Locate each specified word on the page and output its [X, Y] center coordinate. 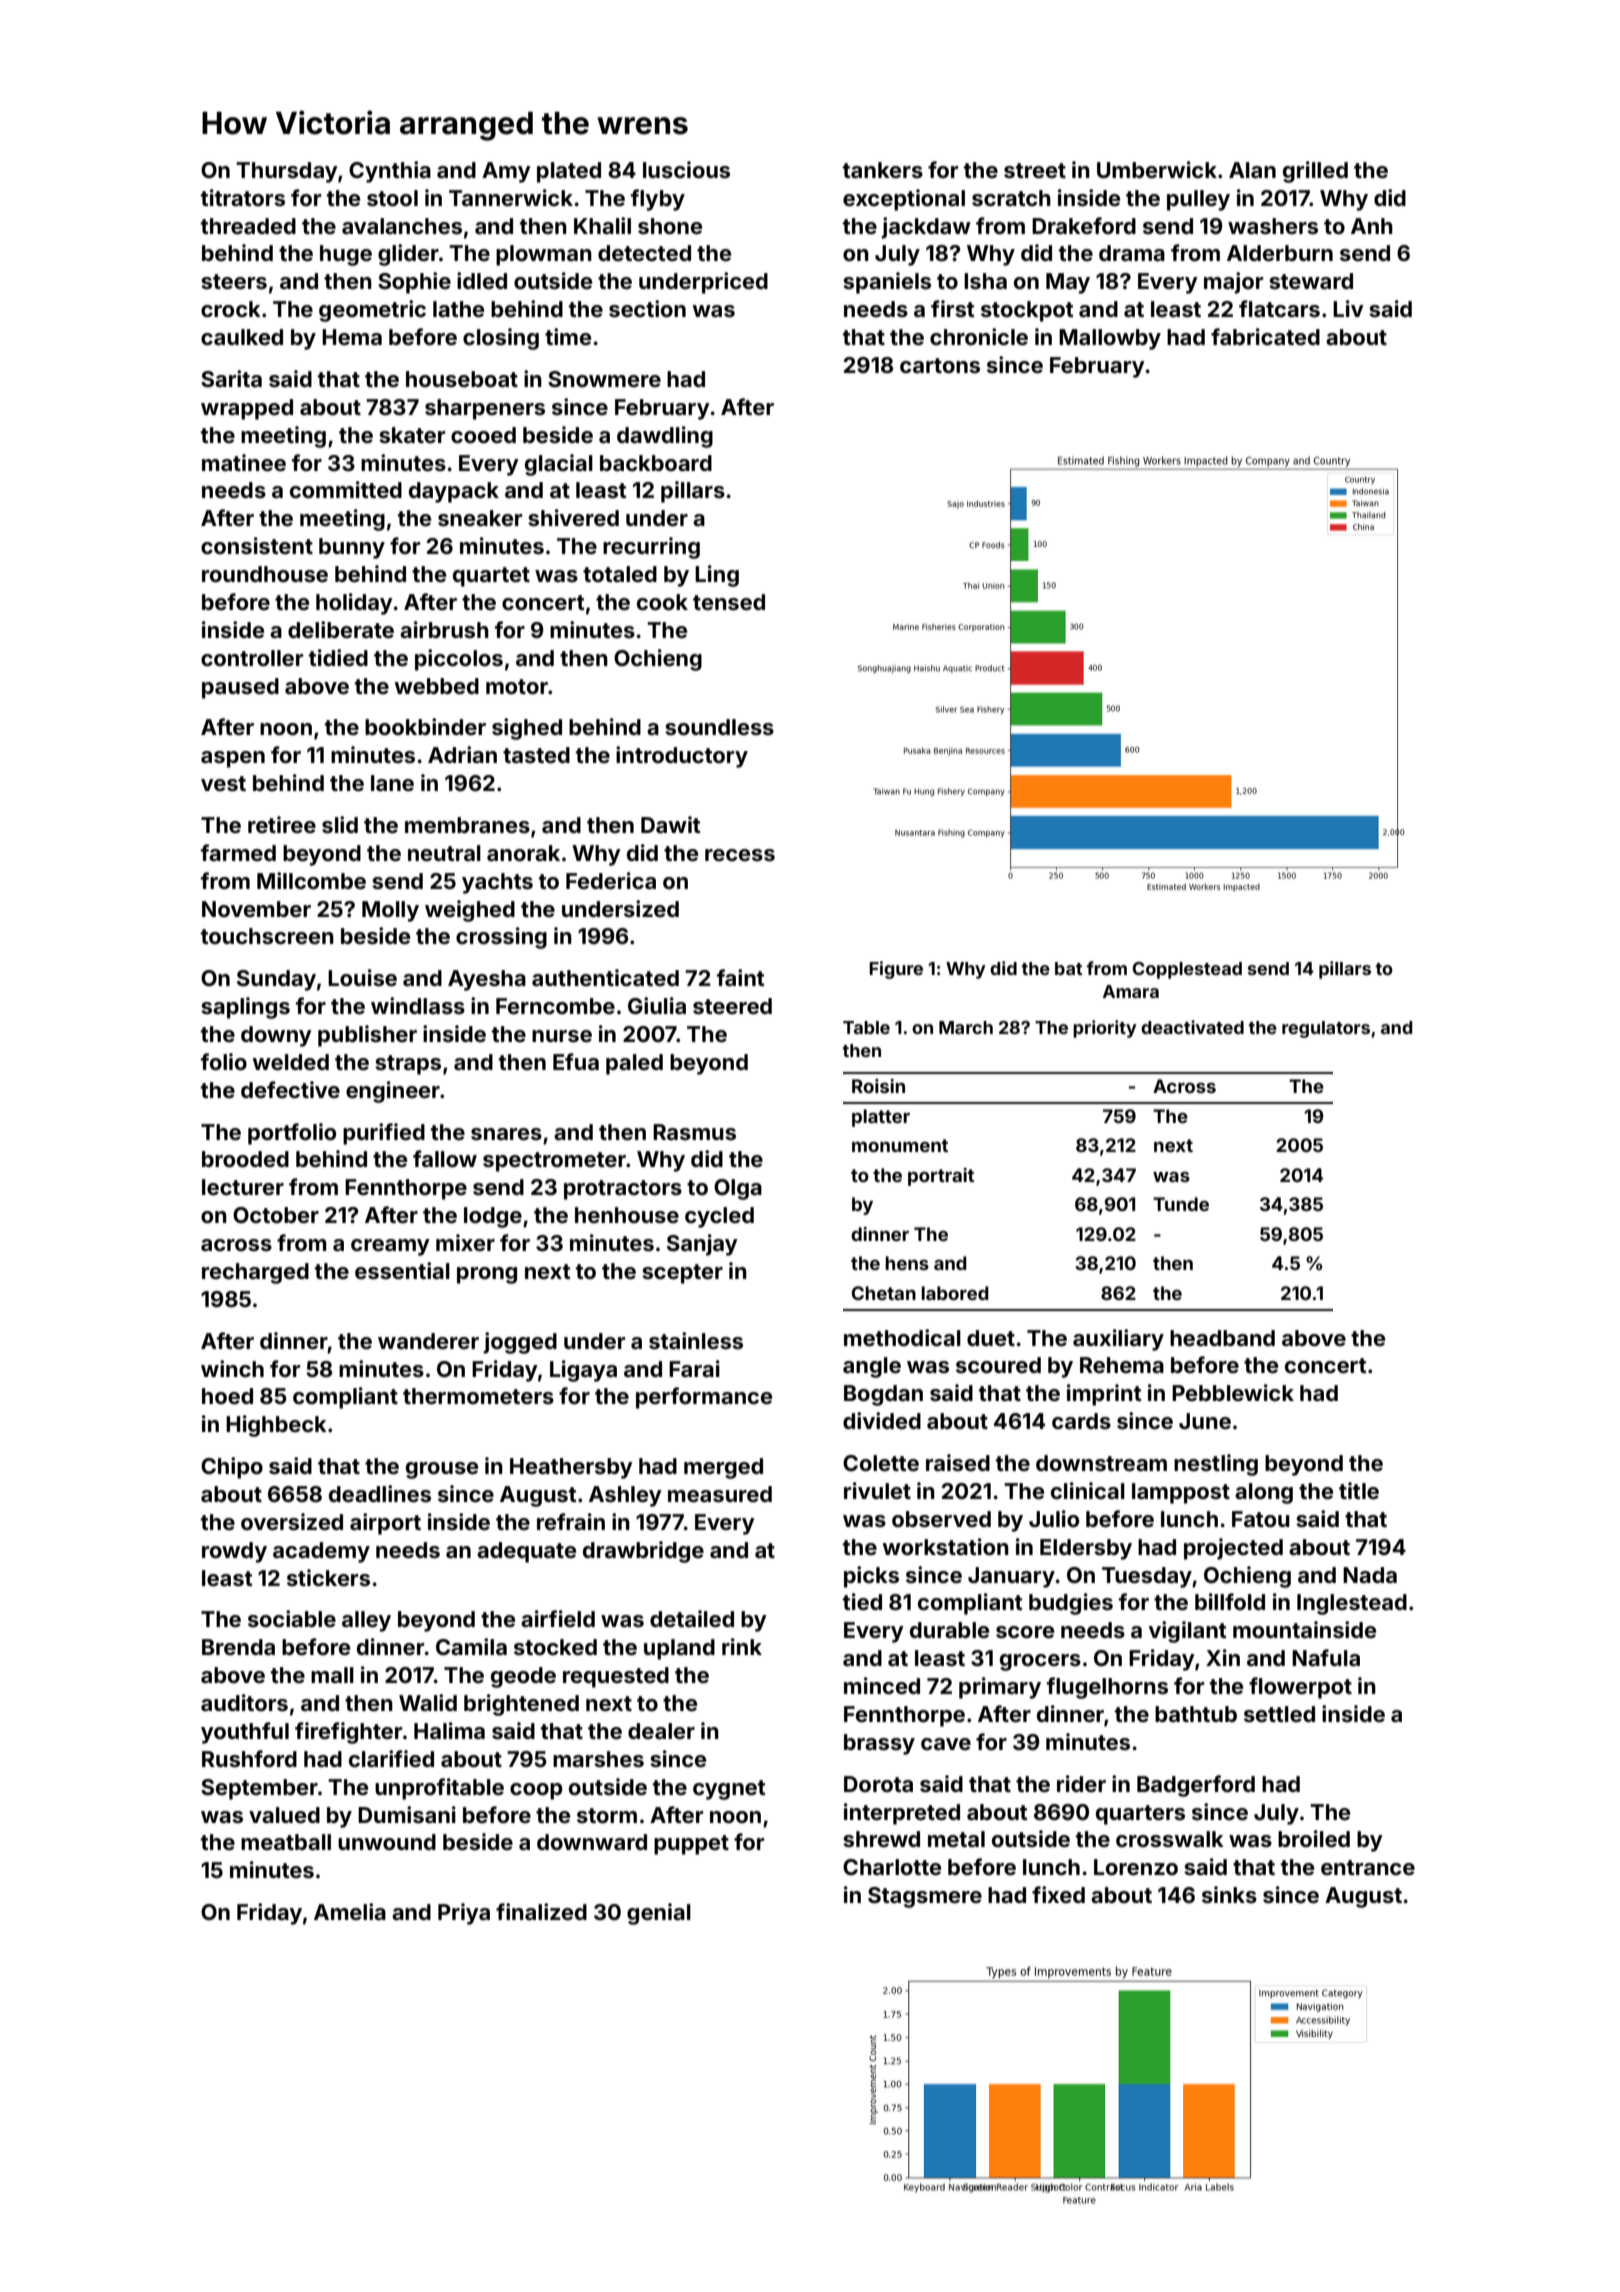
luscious [686, 169]
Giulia [657, 1005]
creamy [390, 1247]
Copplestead [1187, 970]
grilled [1315, 172]
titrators [243, 197]
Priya [464, 1914]
